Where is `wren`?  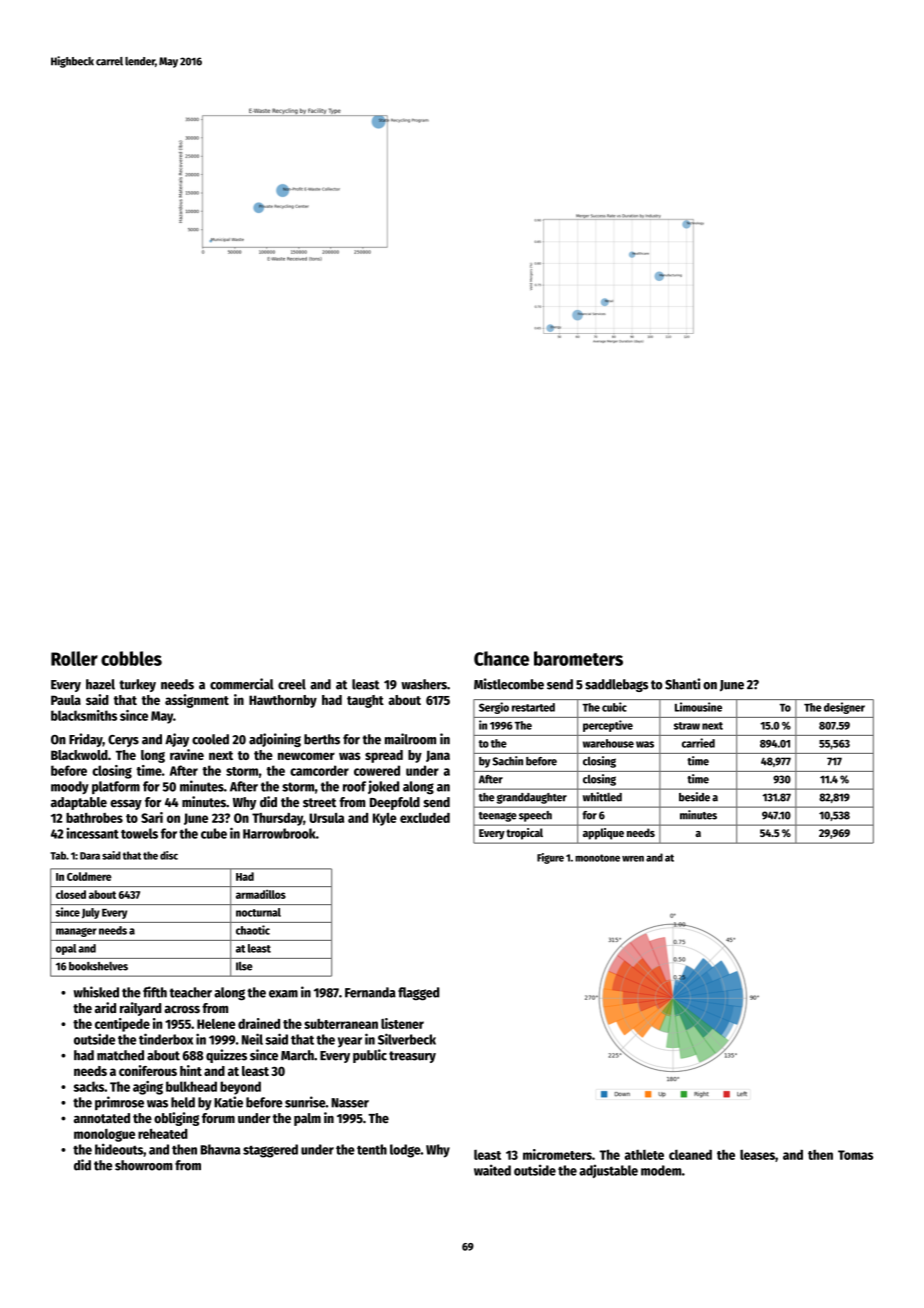 wren is located at coordinates (633, 859).
